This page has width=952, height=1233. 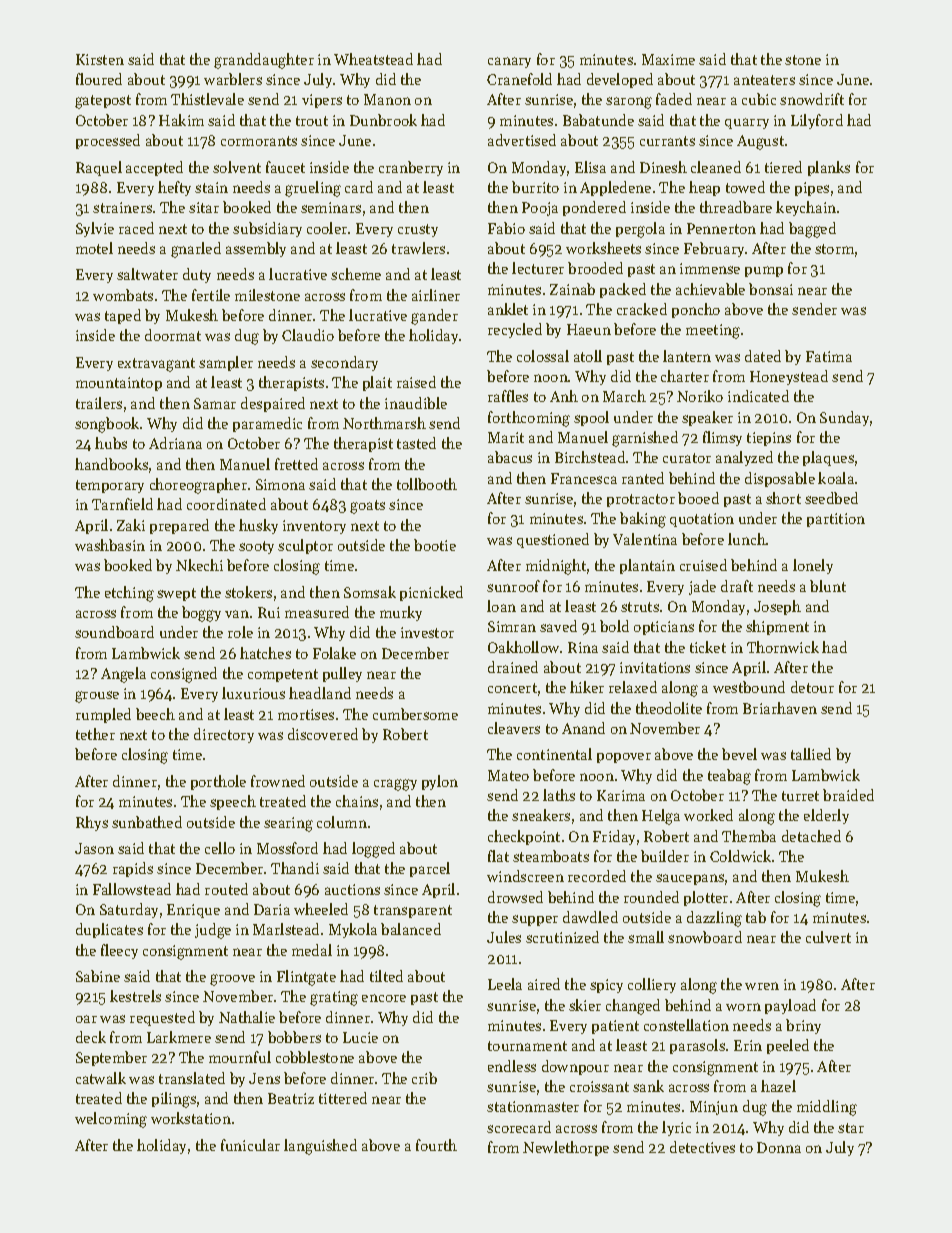 I want to click on Maxime, so click(x=668, y=59).
